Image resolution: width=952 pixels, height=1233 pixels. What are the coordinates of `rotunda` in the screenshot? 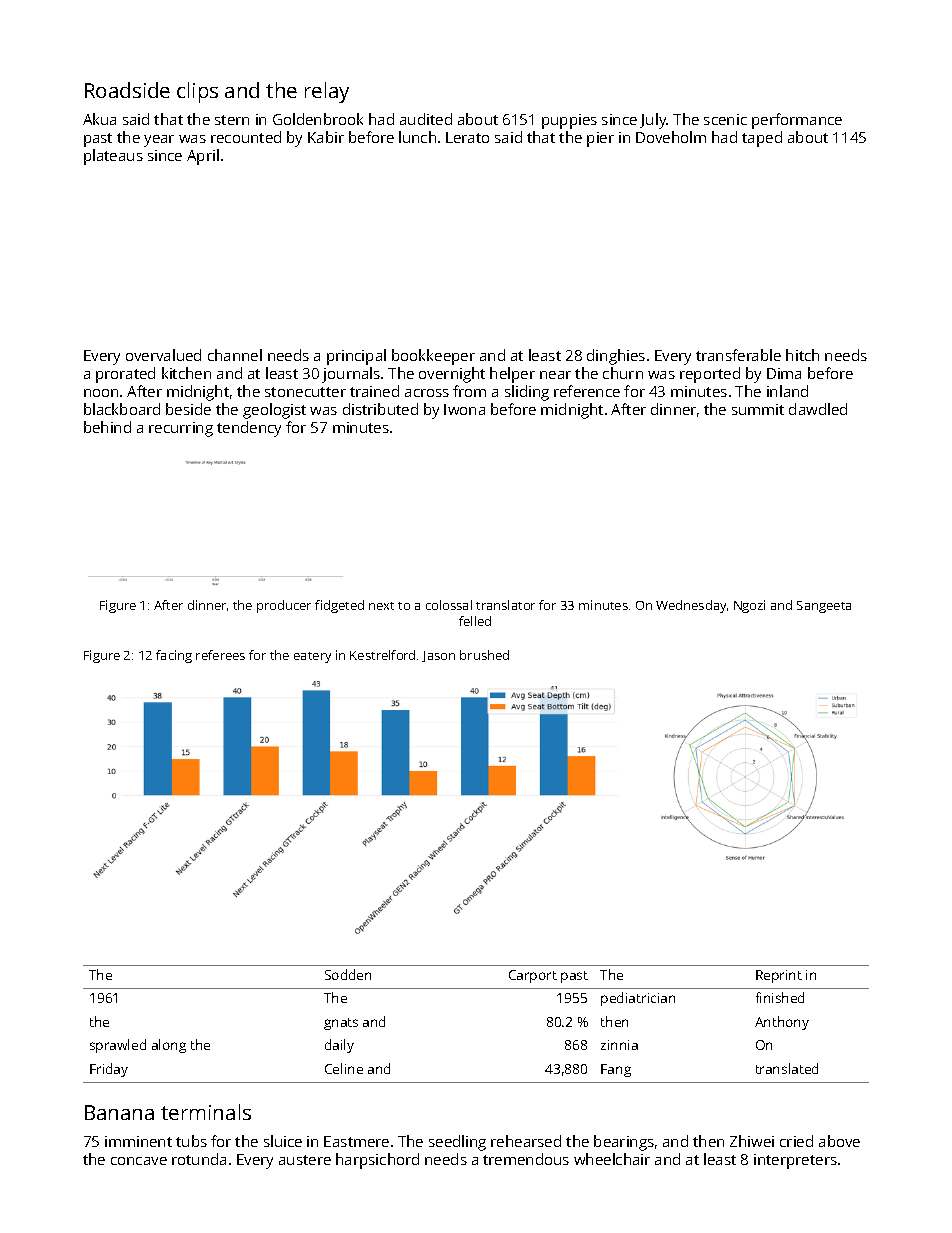 It's located at (199, 1159).
